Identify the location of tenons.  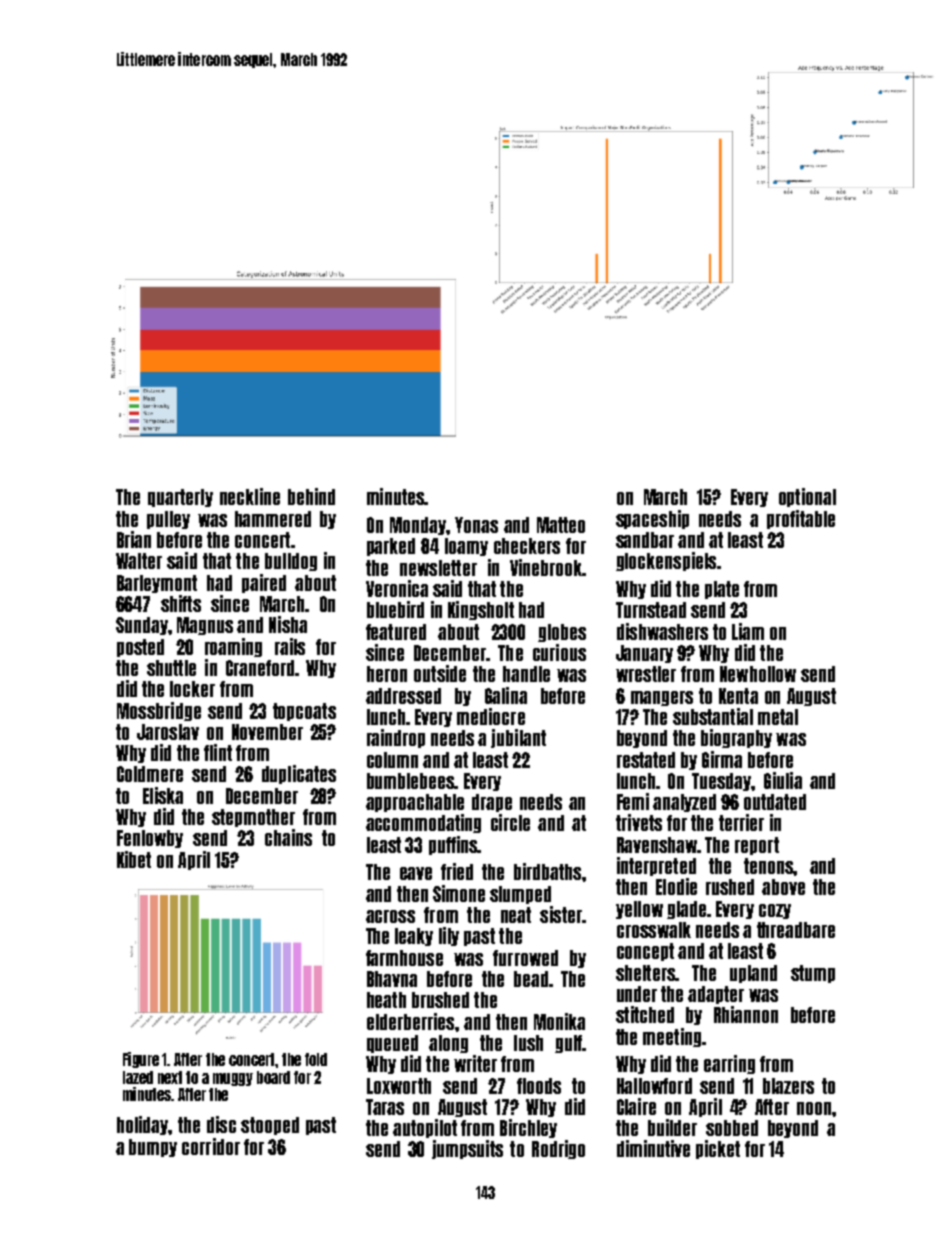
(768, 866).
